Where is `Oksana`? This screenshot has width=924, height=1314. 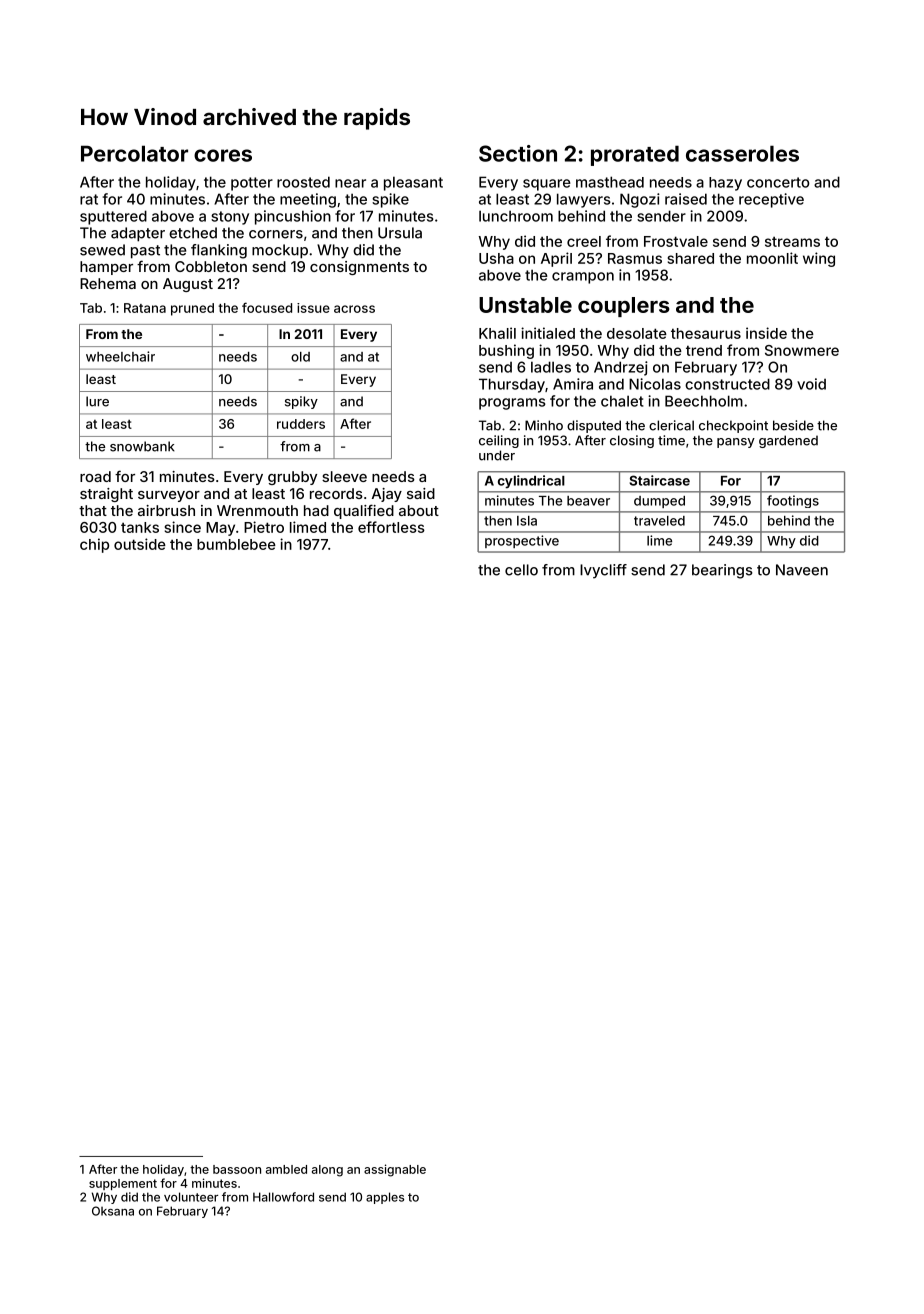
Oksana is located at coordinates (113, 1211).
